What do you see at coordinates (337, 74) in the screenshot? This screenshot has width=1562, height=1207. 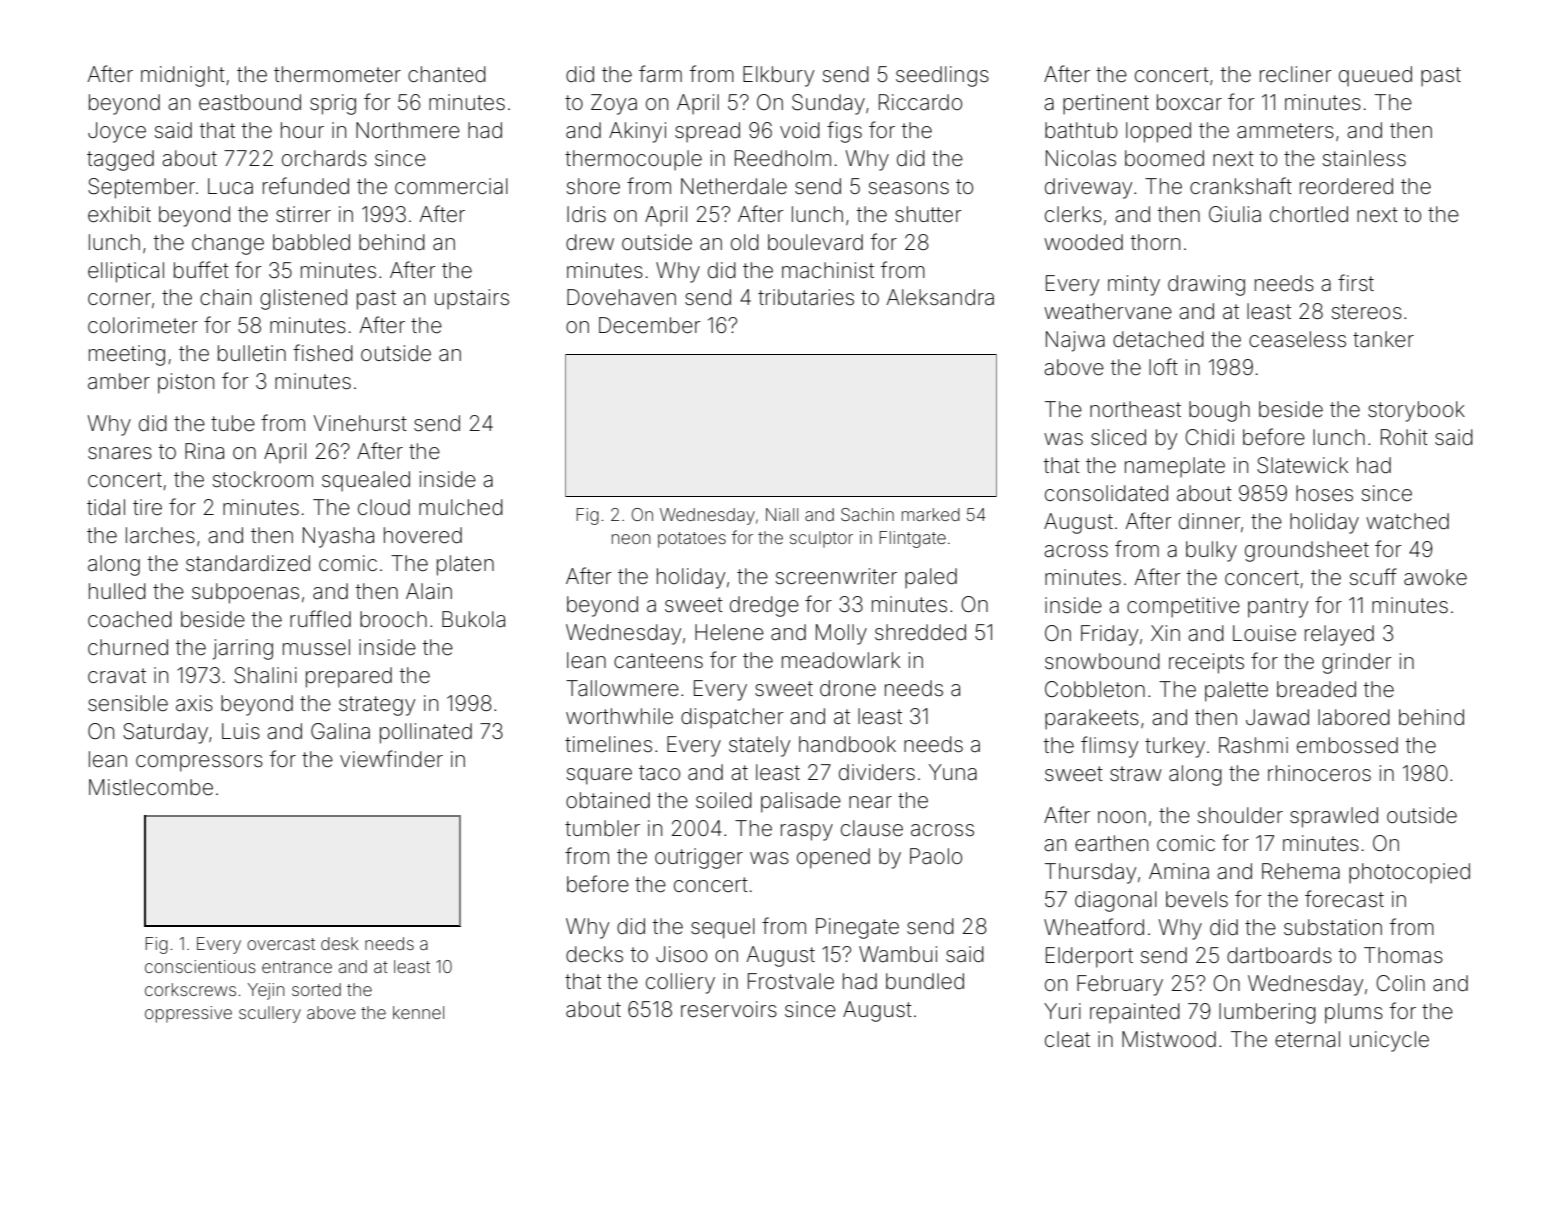 I see `thermometer` at bounding box center [337, 74].
